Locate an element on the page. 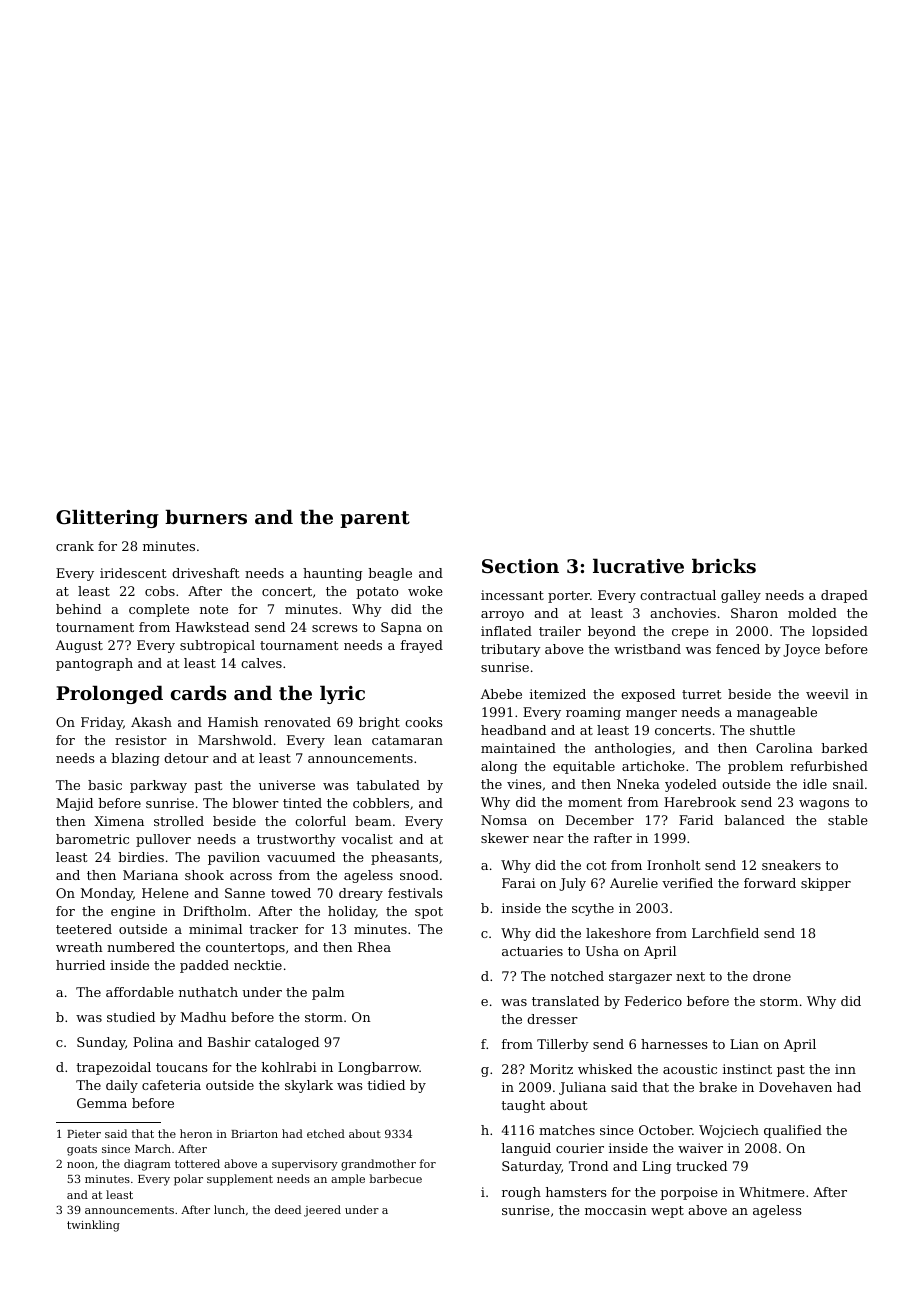 The image size is (924, 1308). moccasin is located at coordinates (616, 1210).
